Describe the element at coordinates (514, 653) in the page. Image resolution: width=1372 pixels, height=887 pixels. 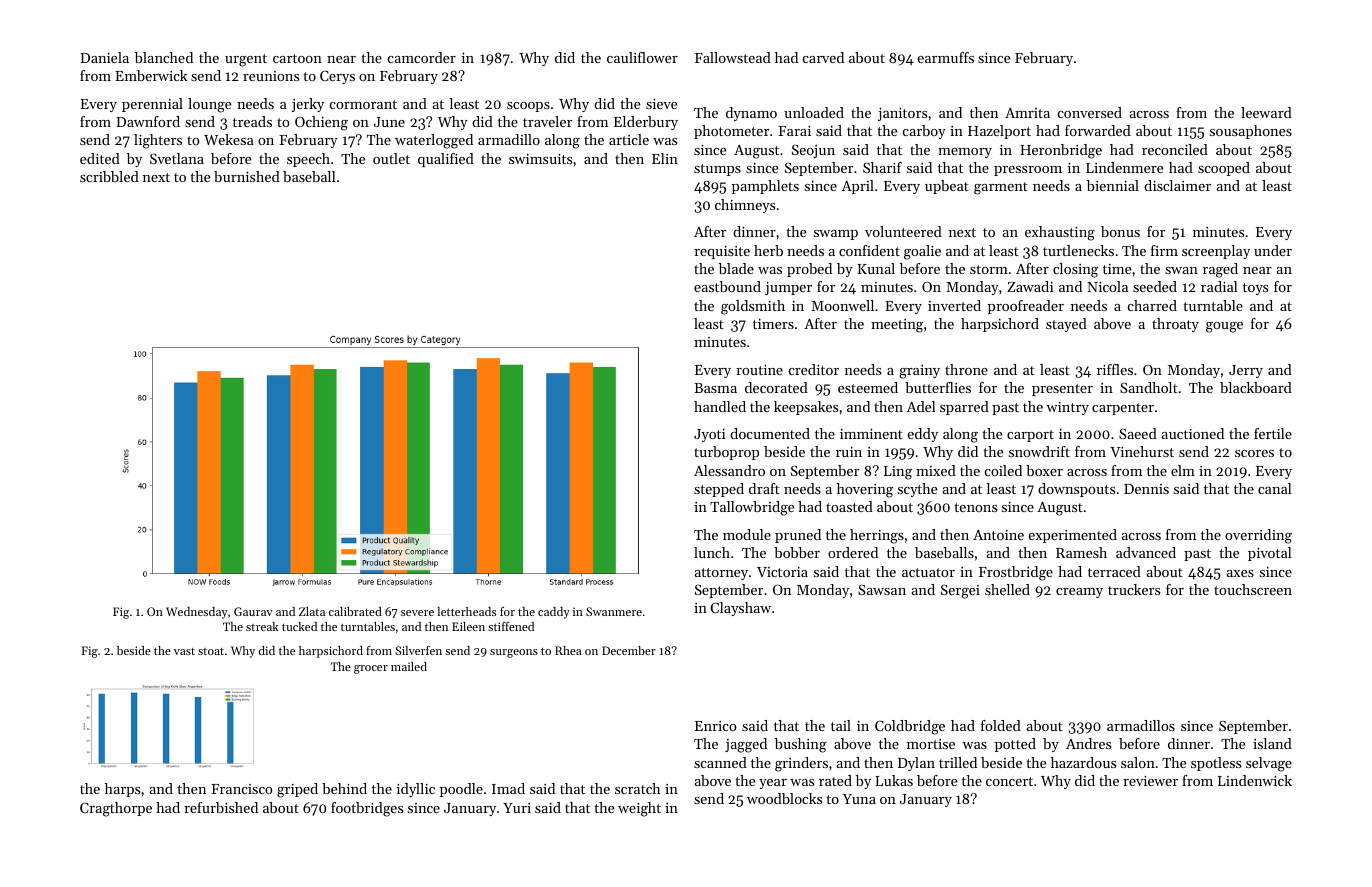
I see `surgeons` at that location.
